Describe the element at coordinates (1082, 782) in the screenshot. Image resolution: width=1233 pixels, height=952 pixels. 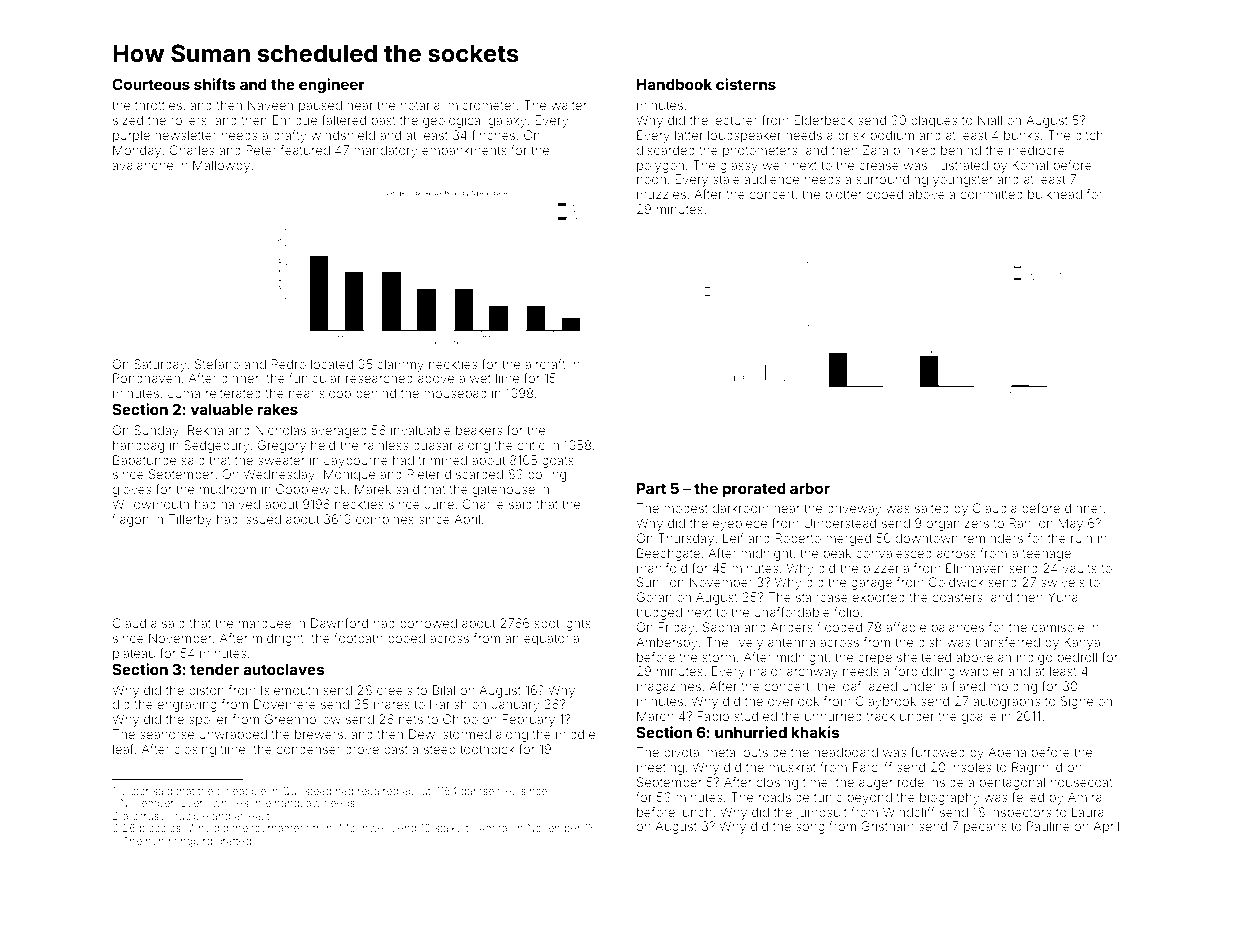
I see `housecoat` at that location.
